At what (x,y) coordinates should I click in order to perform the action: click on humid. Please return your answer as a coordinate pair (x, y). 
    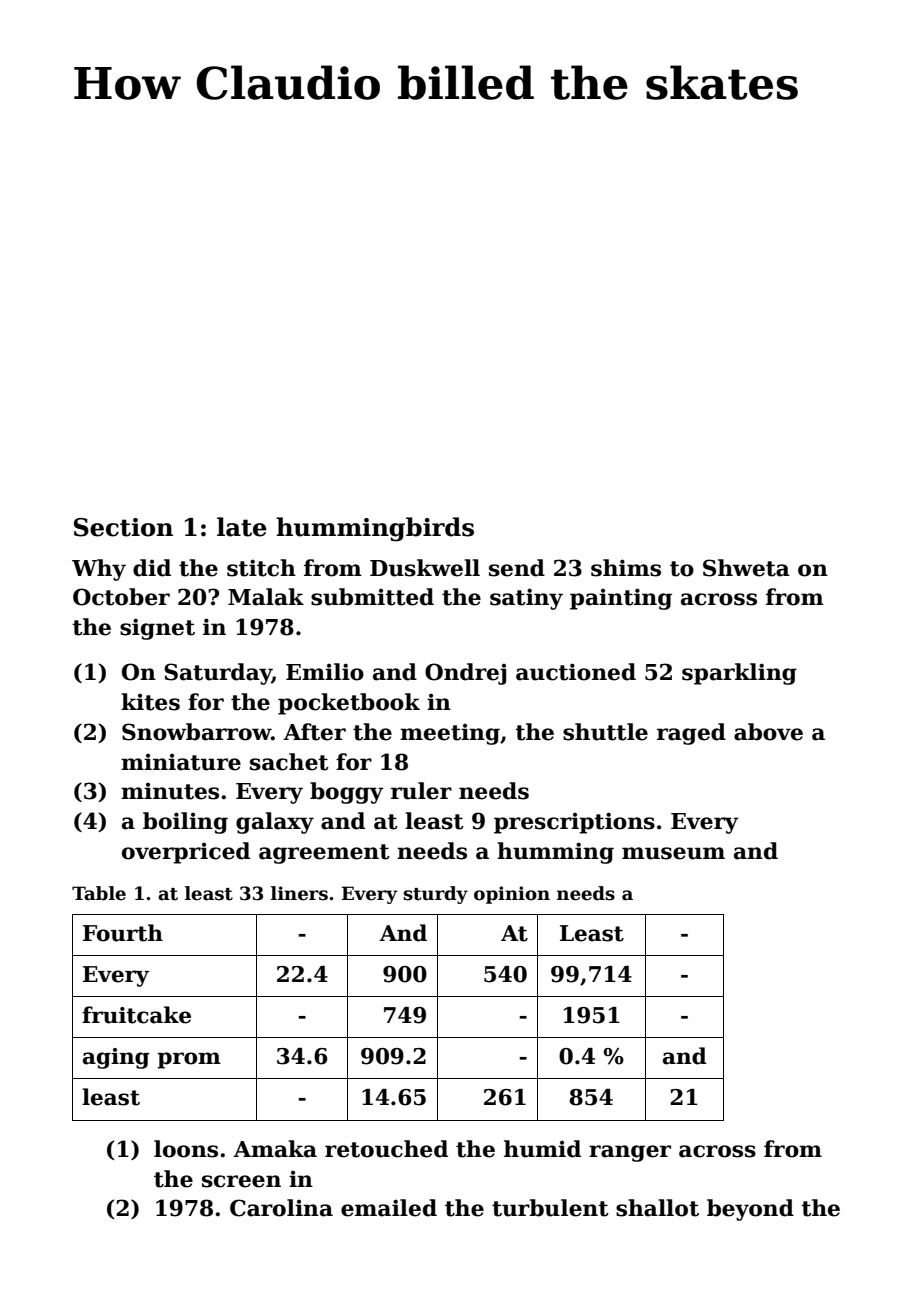
    Looking at the image, I should click on (542, 1149).
